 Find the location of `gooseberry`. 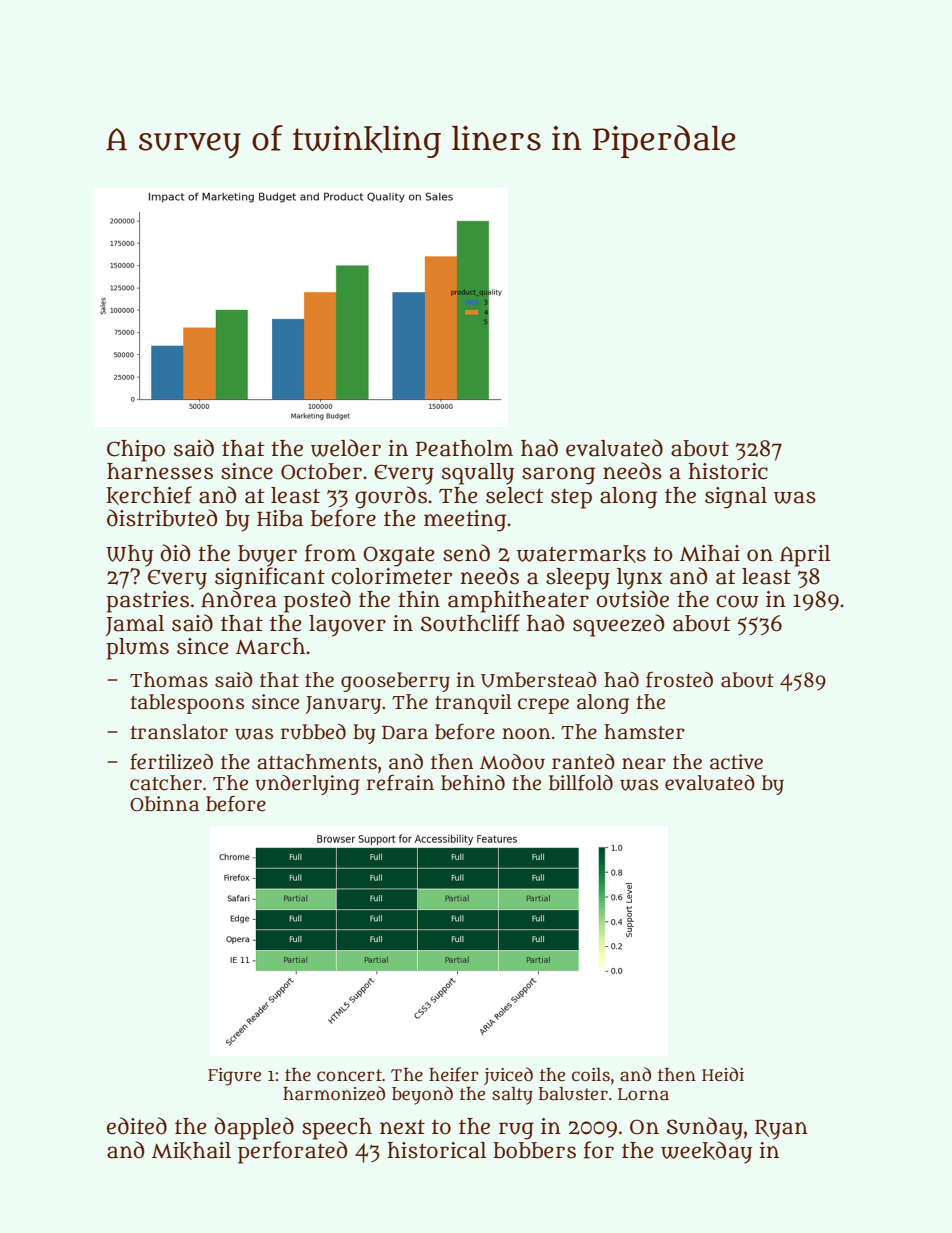

gooseberry is located at coordinates (395, 682).
